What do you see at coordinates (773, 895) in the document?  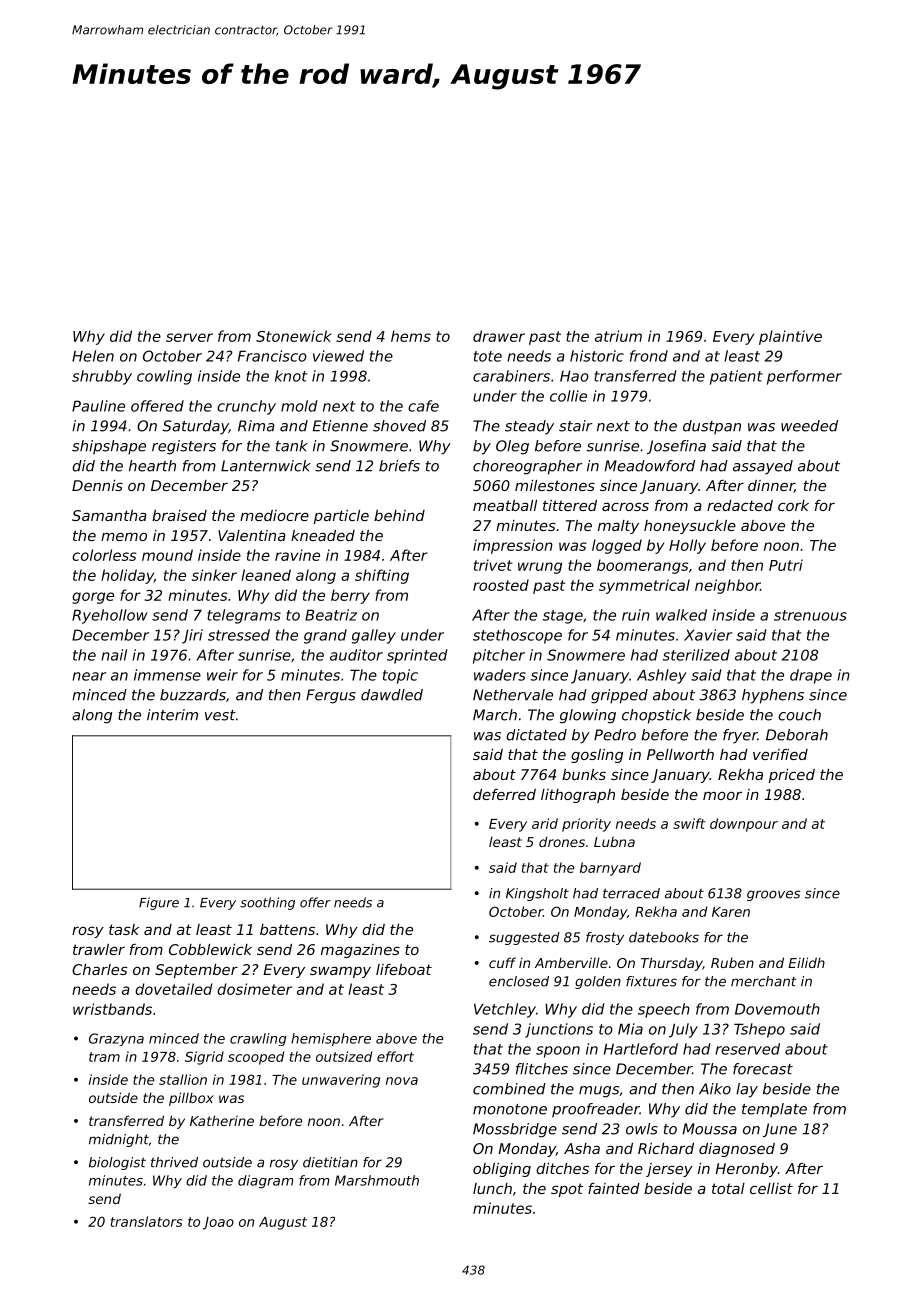 I see `grooves` at bounding box center [773, 895].
